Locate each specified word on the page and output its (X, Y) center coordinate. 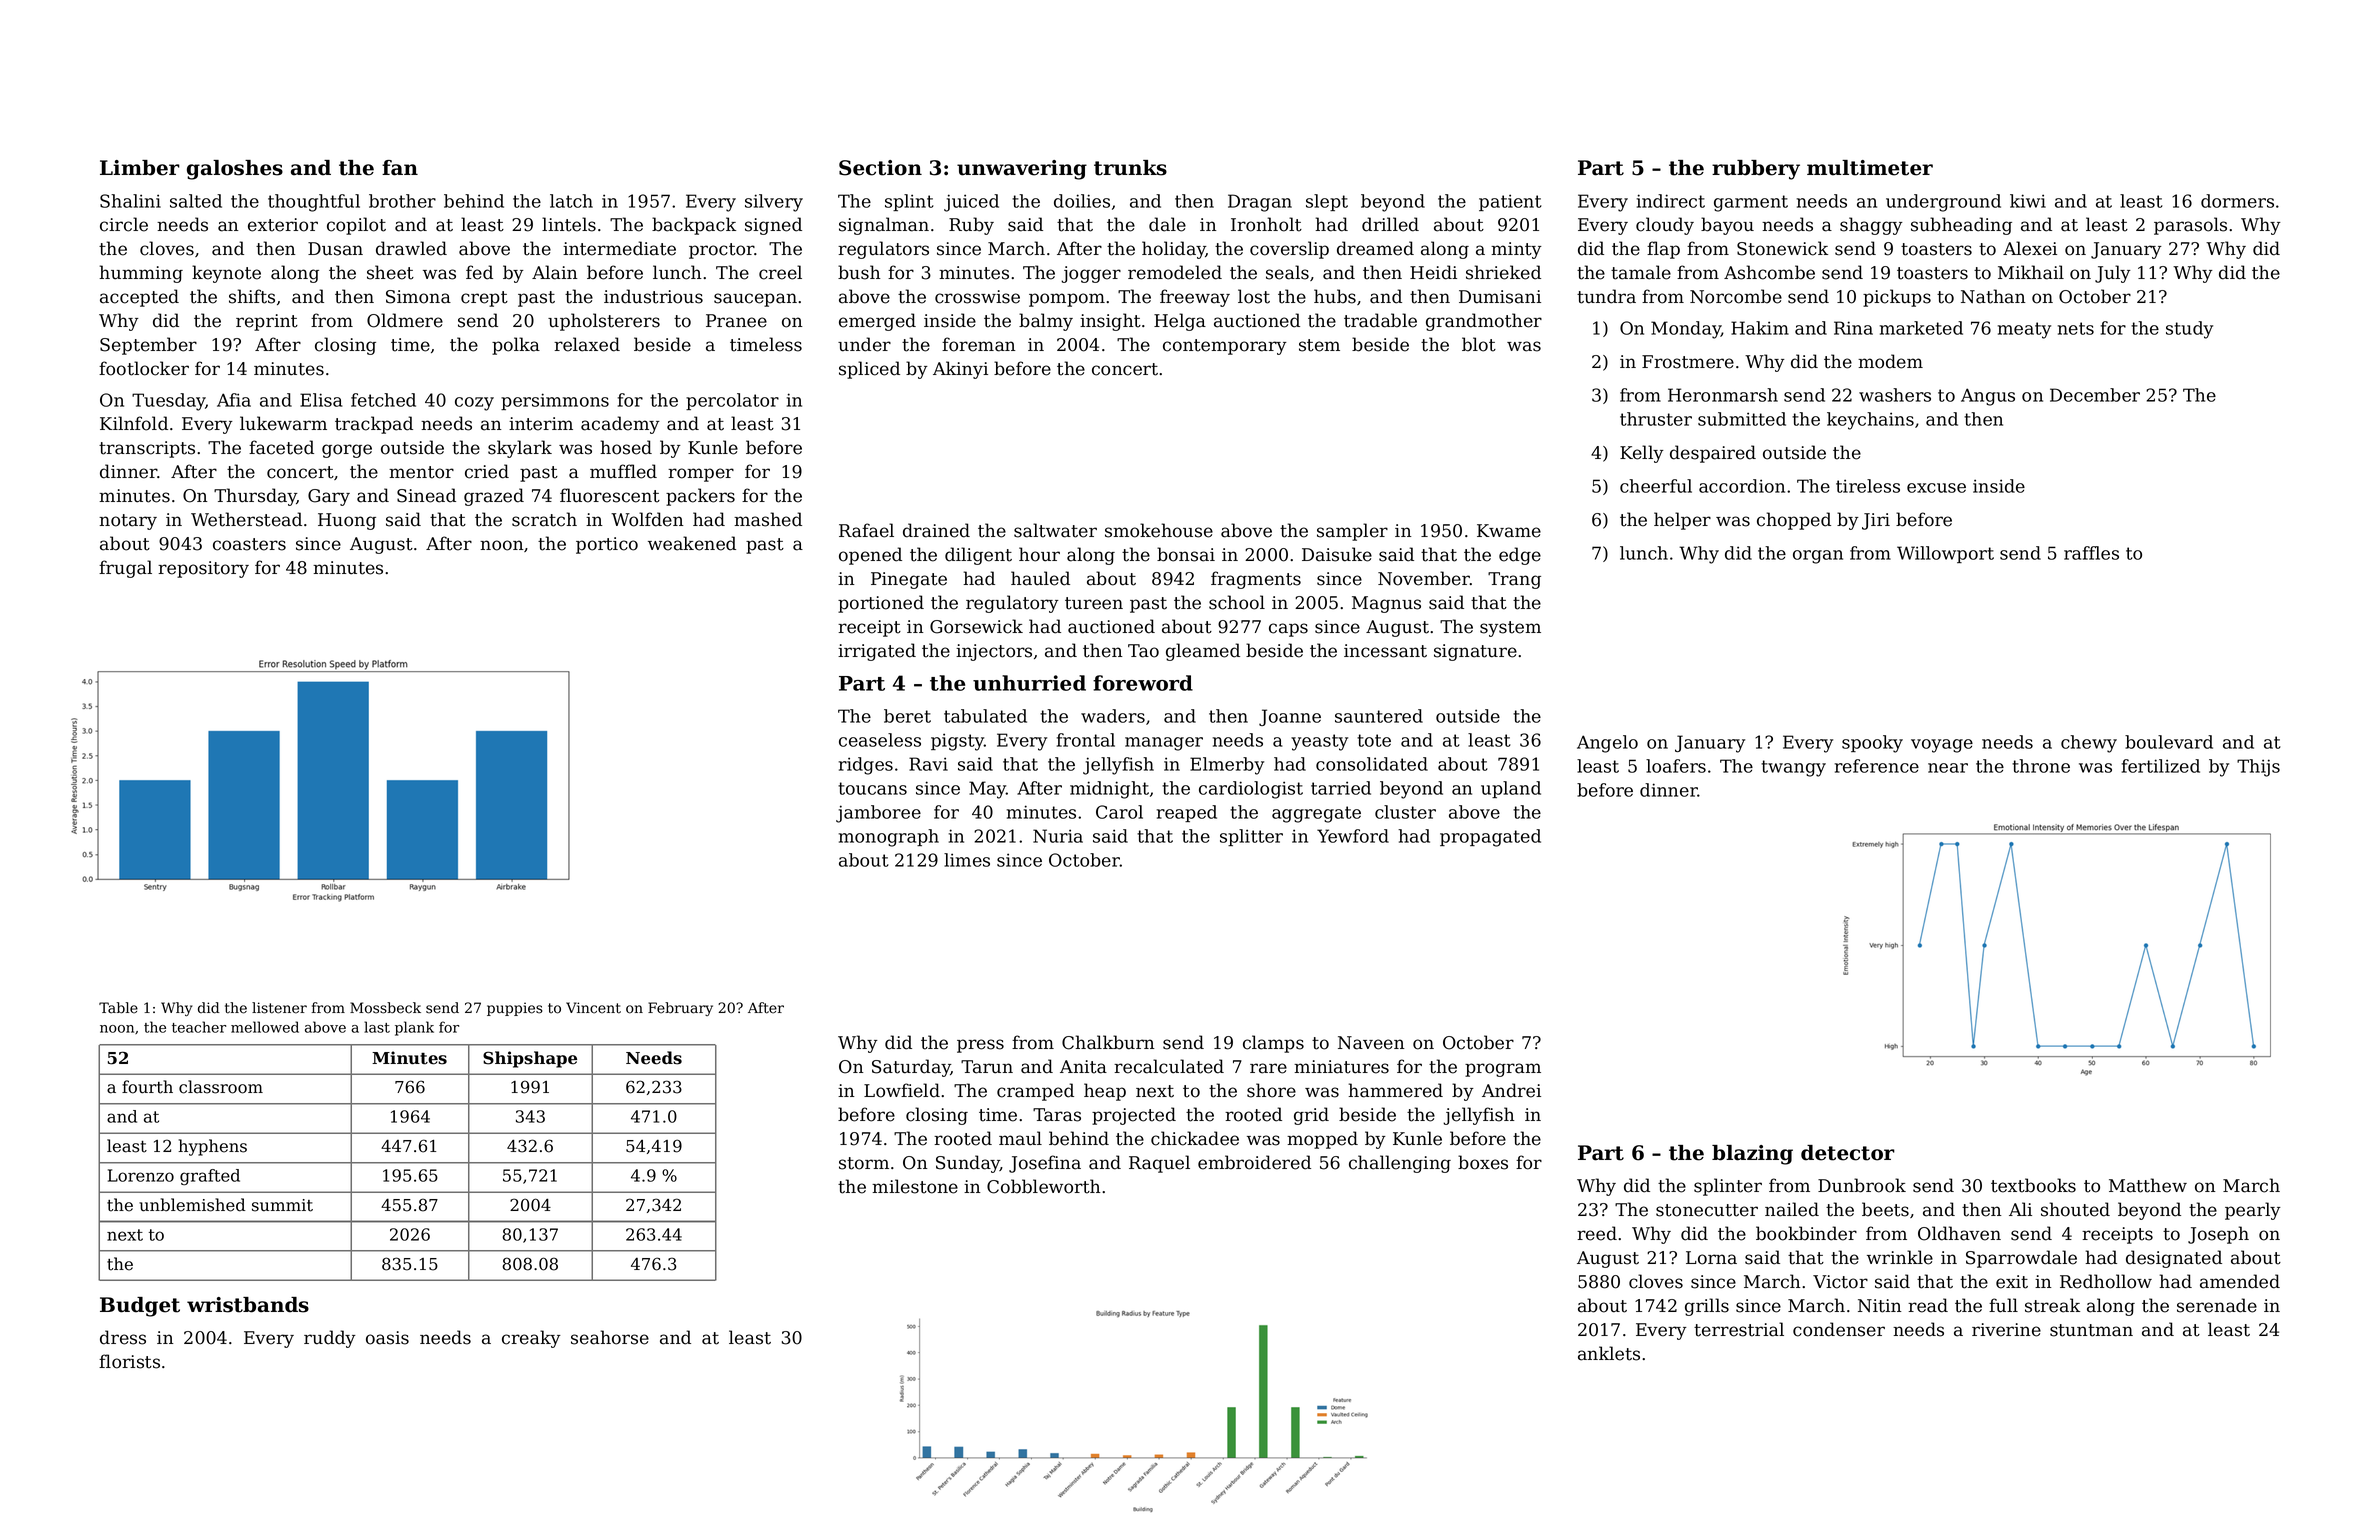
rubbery (1756, 170)
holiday (1174, 250)
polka (516, 346)
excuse (1936, 488)
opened (870, 556)
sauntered (1379, 716)
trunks (1130, 168)
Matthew (2148, 1185)
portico (607, 545)
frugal (125, 569)
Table (118, 1008)
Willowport (1945, 554)
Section (880, 168)
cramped (1035, 1092)
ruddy (330, 1339)
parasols (2190, 226)
